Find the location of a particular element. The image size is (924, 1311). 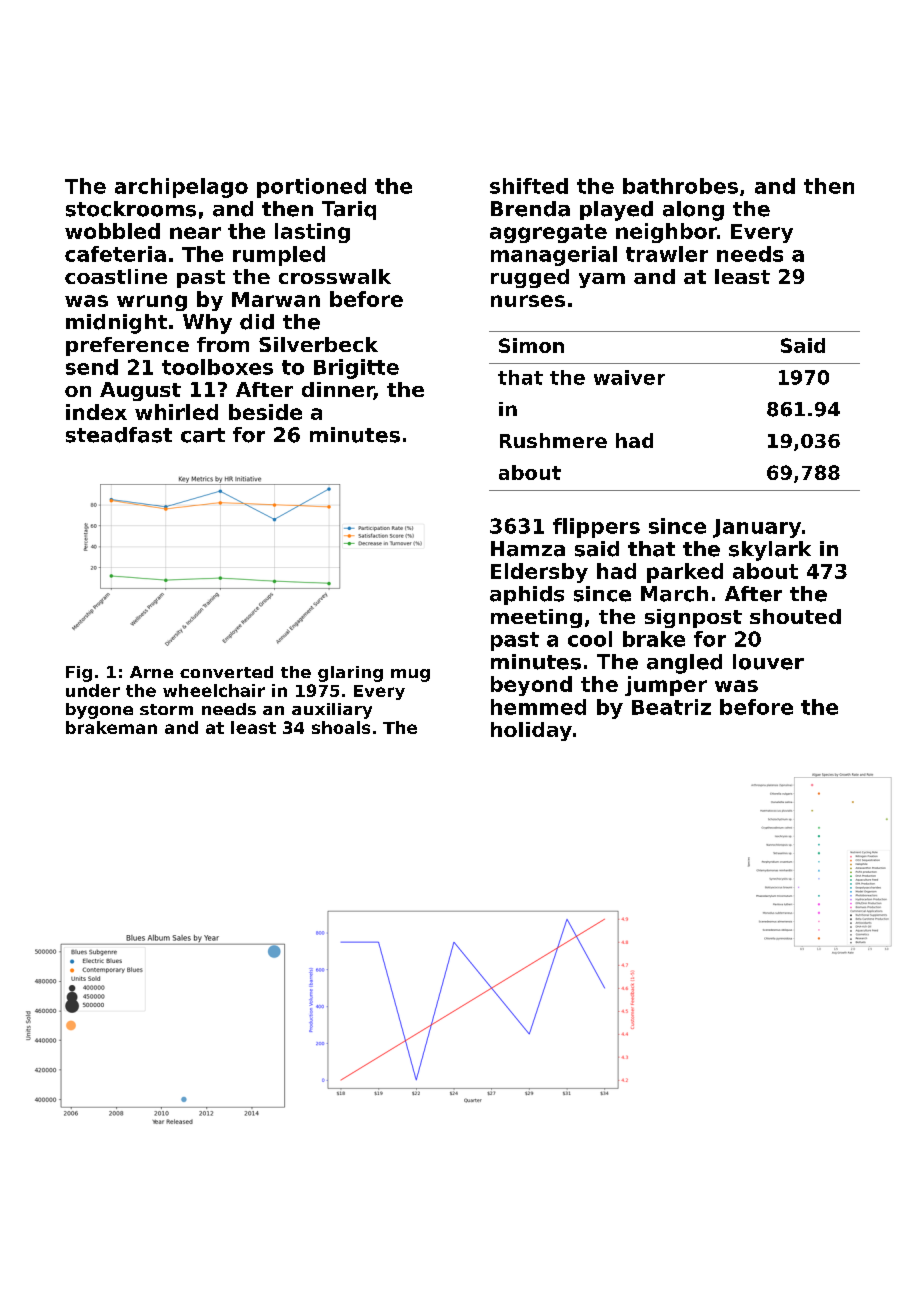

from is located at coordinates (223, 344).
